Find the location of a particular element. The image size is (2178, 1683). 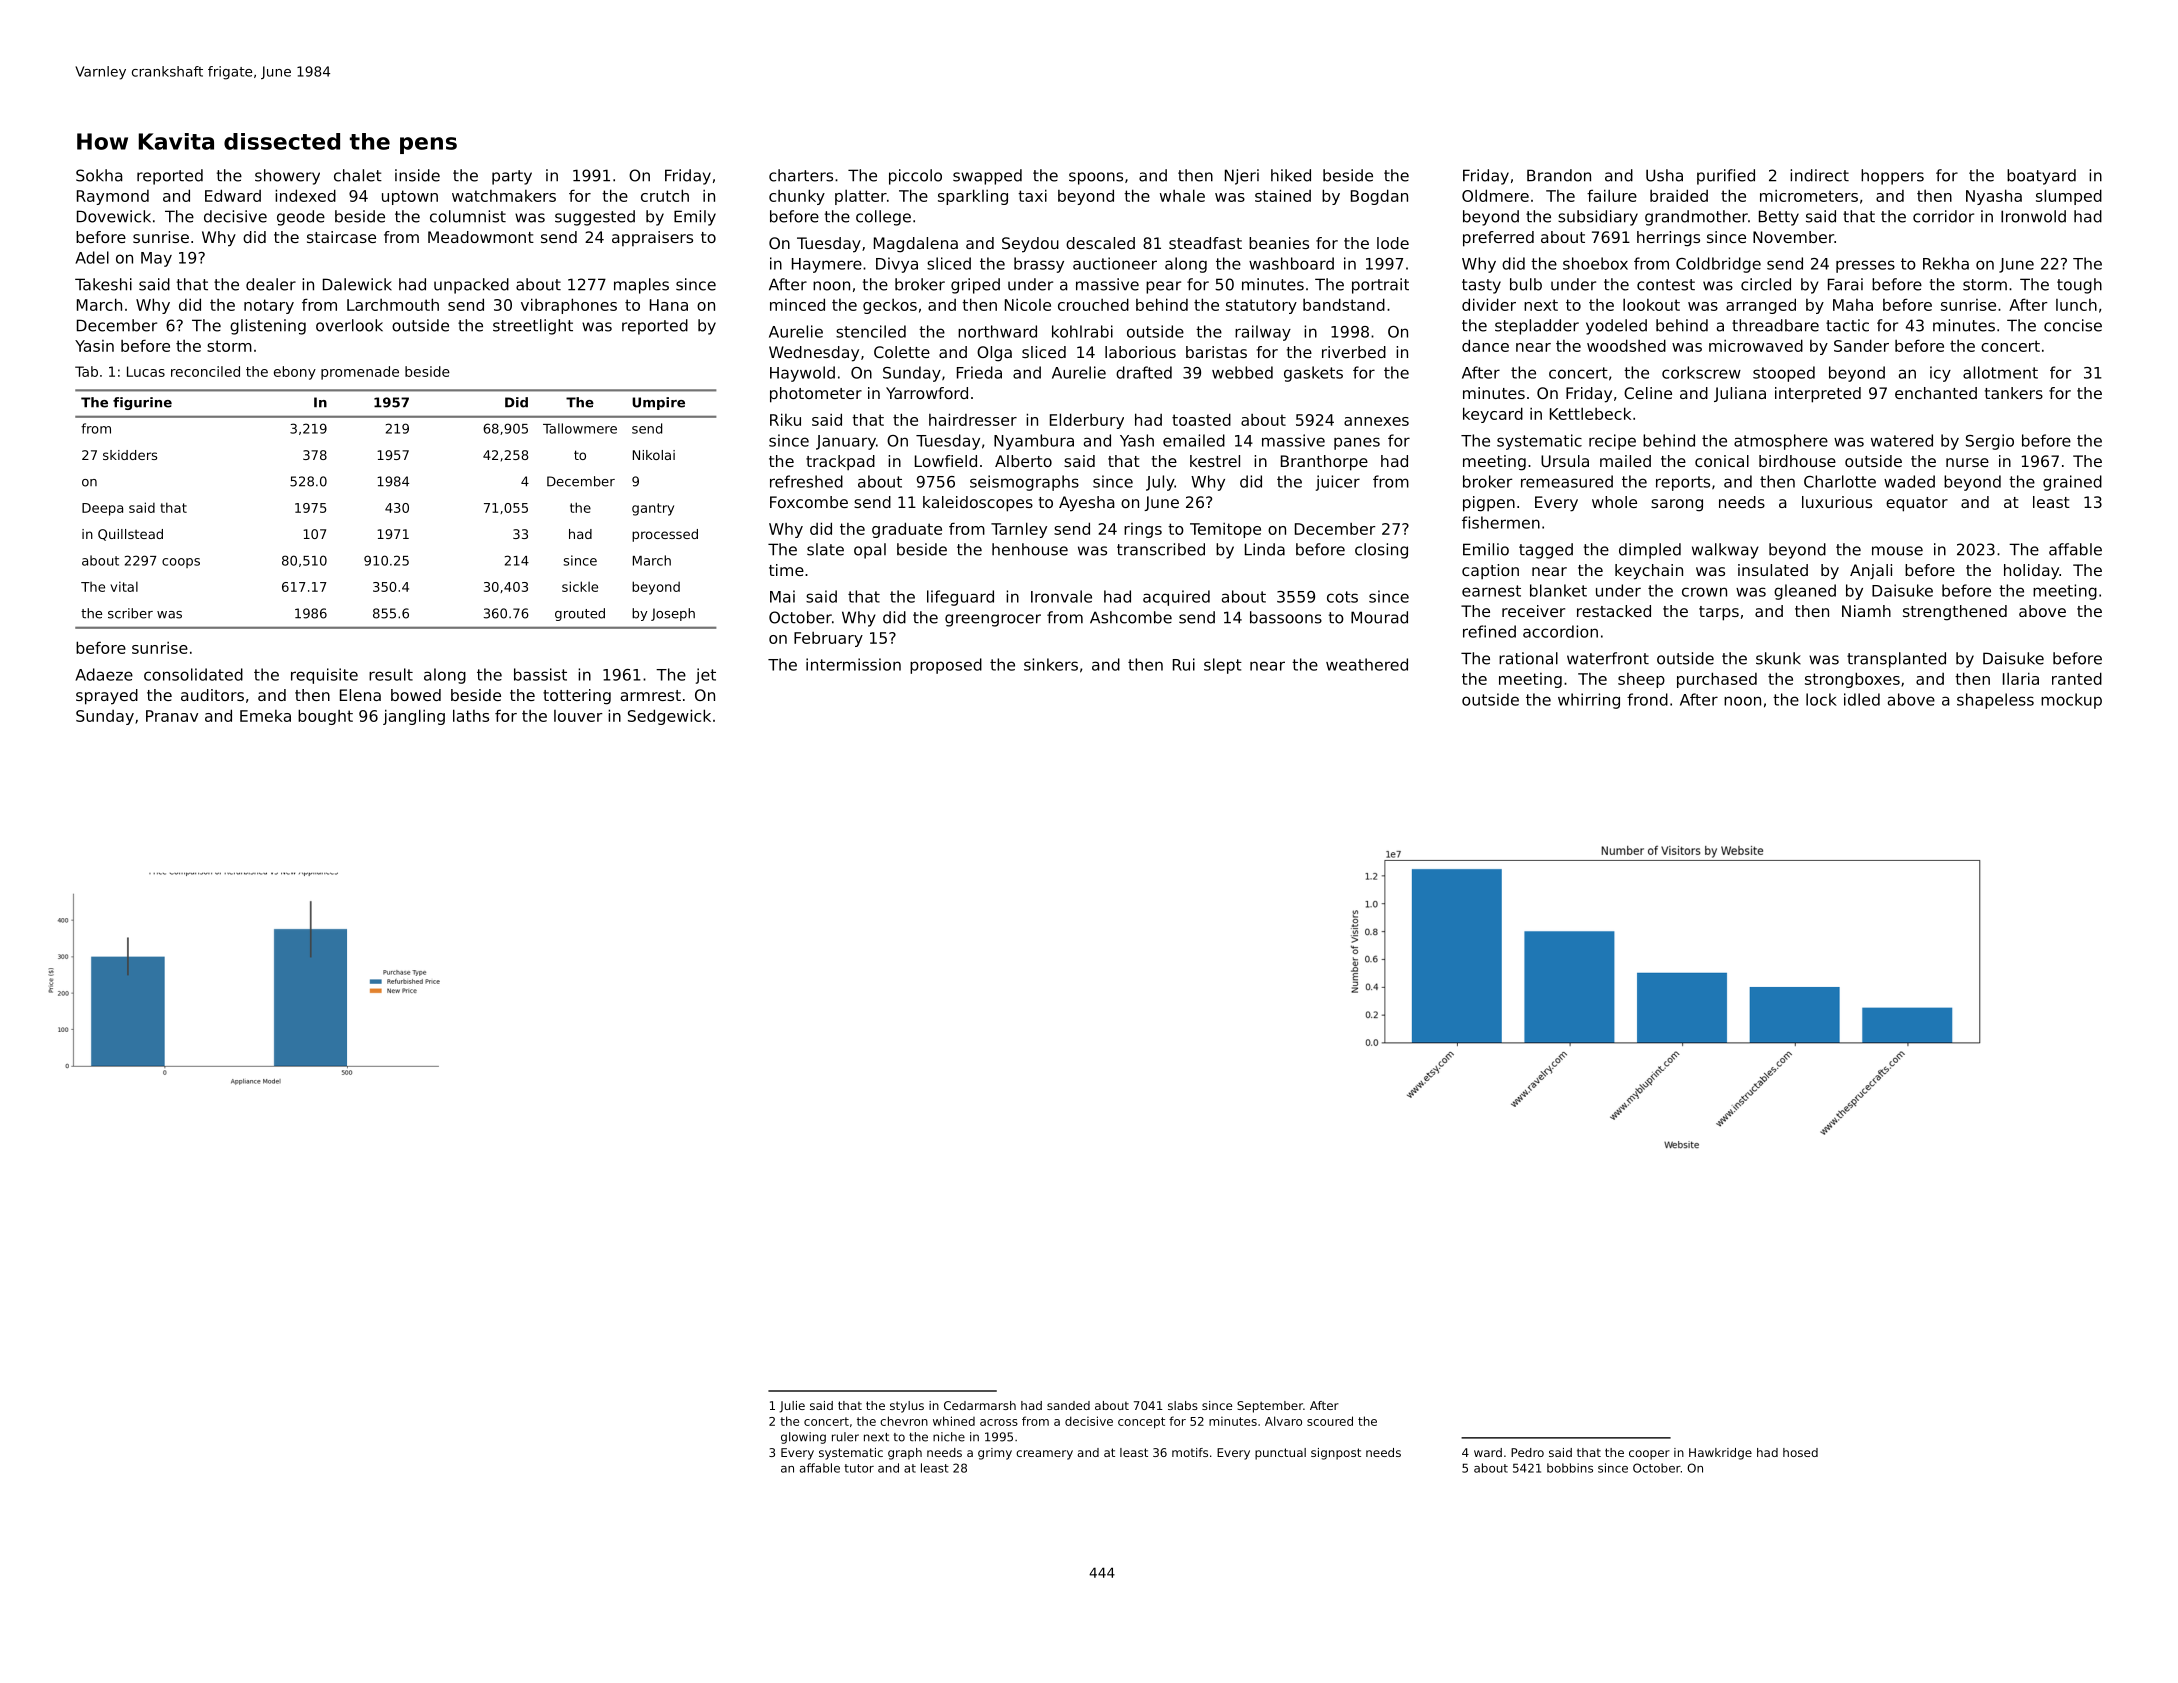

Julie is located at coordinates (792, 1407).
